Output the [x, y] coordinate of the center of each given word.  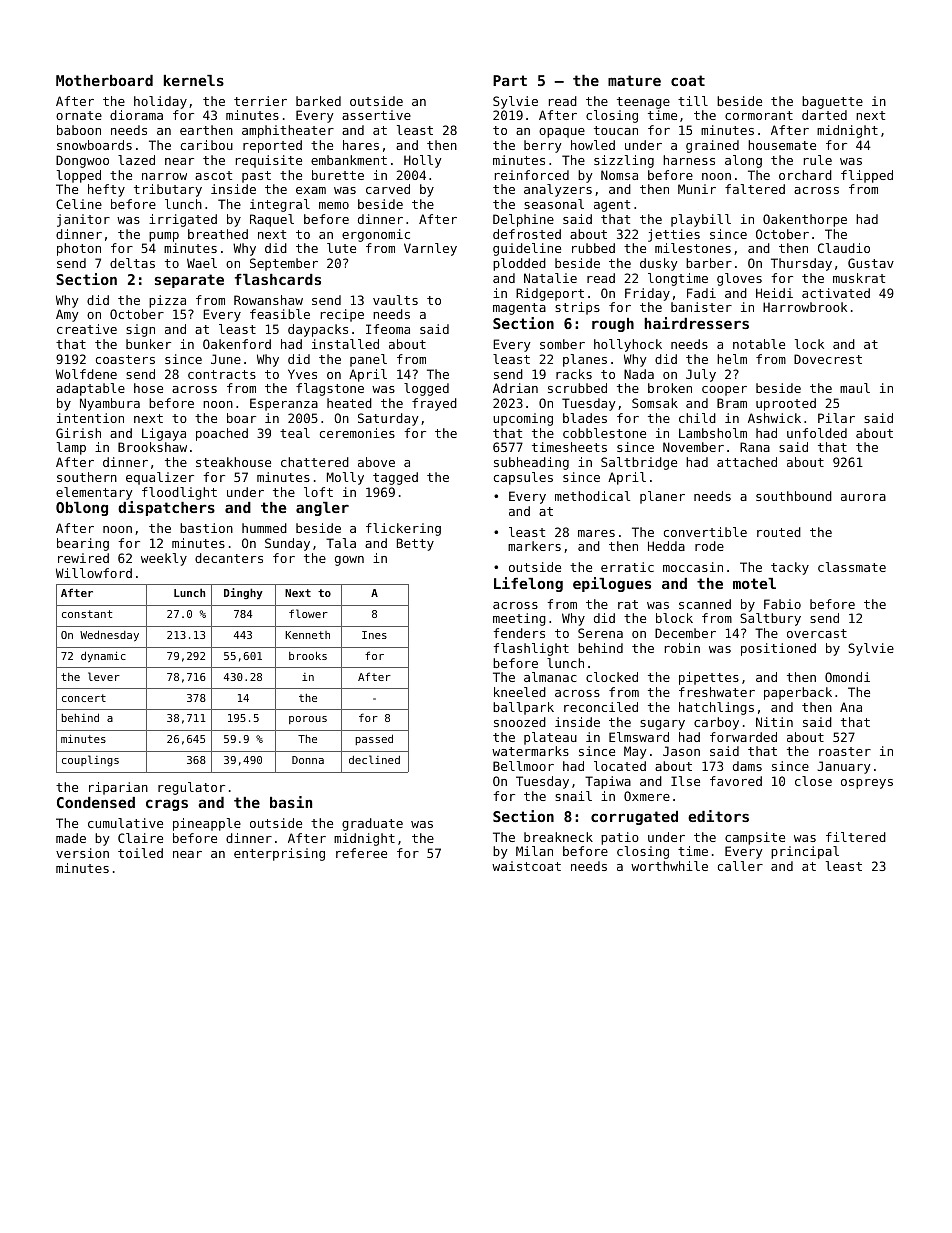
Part [510, 80]
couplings [90, 761]
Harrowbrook [805, 307]
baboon [79, 130]
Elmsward [639, 737]
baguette [832, 102]
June [226, 359]
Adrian [515, 388]
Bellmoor [523, 766]
